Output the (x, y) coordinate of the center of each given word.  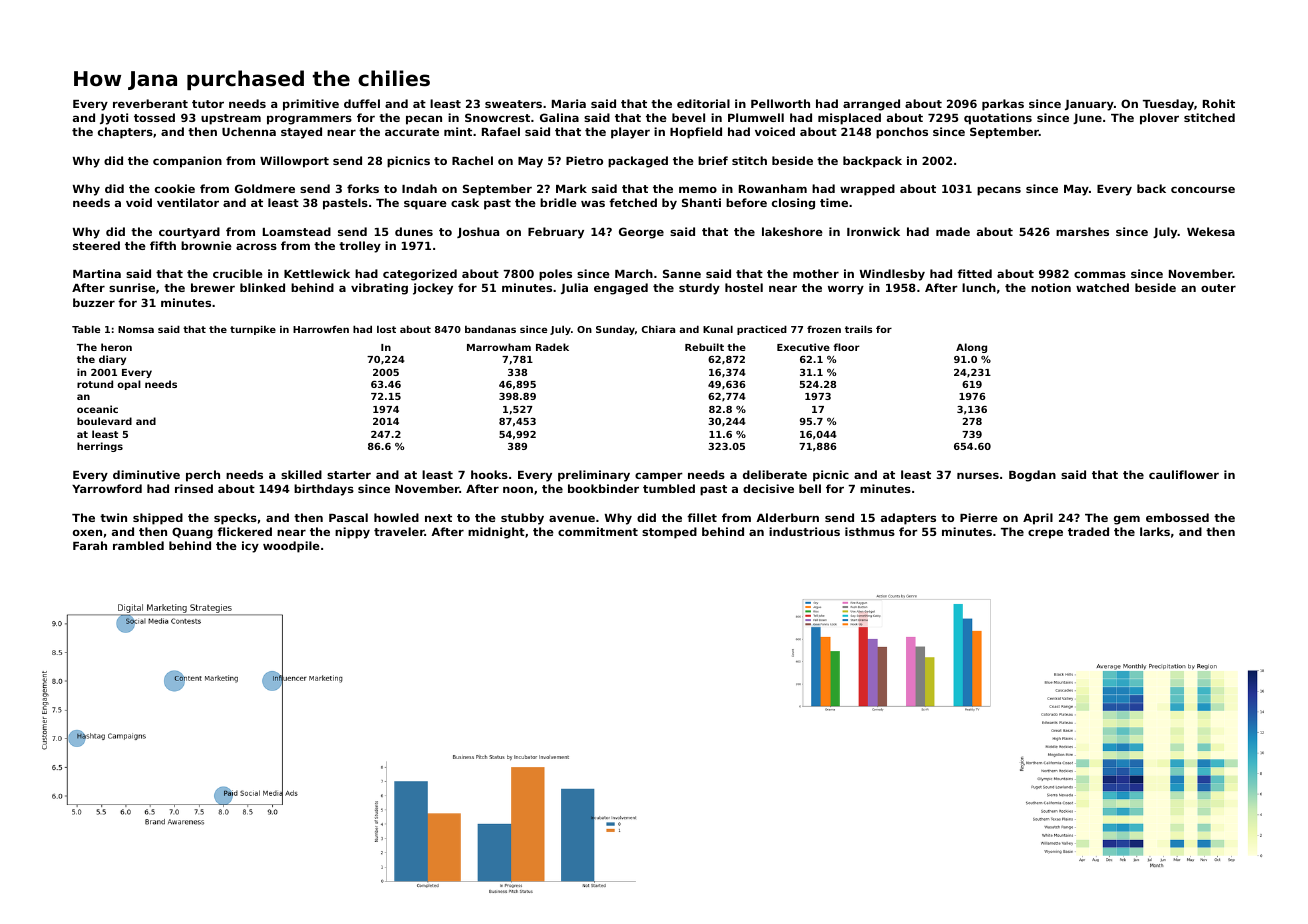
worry (846, 290)
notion (1051, 287)
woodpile (291, 547)
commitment (598, 531)
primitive (311, 105)
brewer (213, 287)
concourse (1203, 189)
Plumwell (756, 117)
